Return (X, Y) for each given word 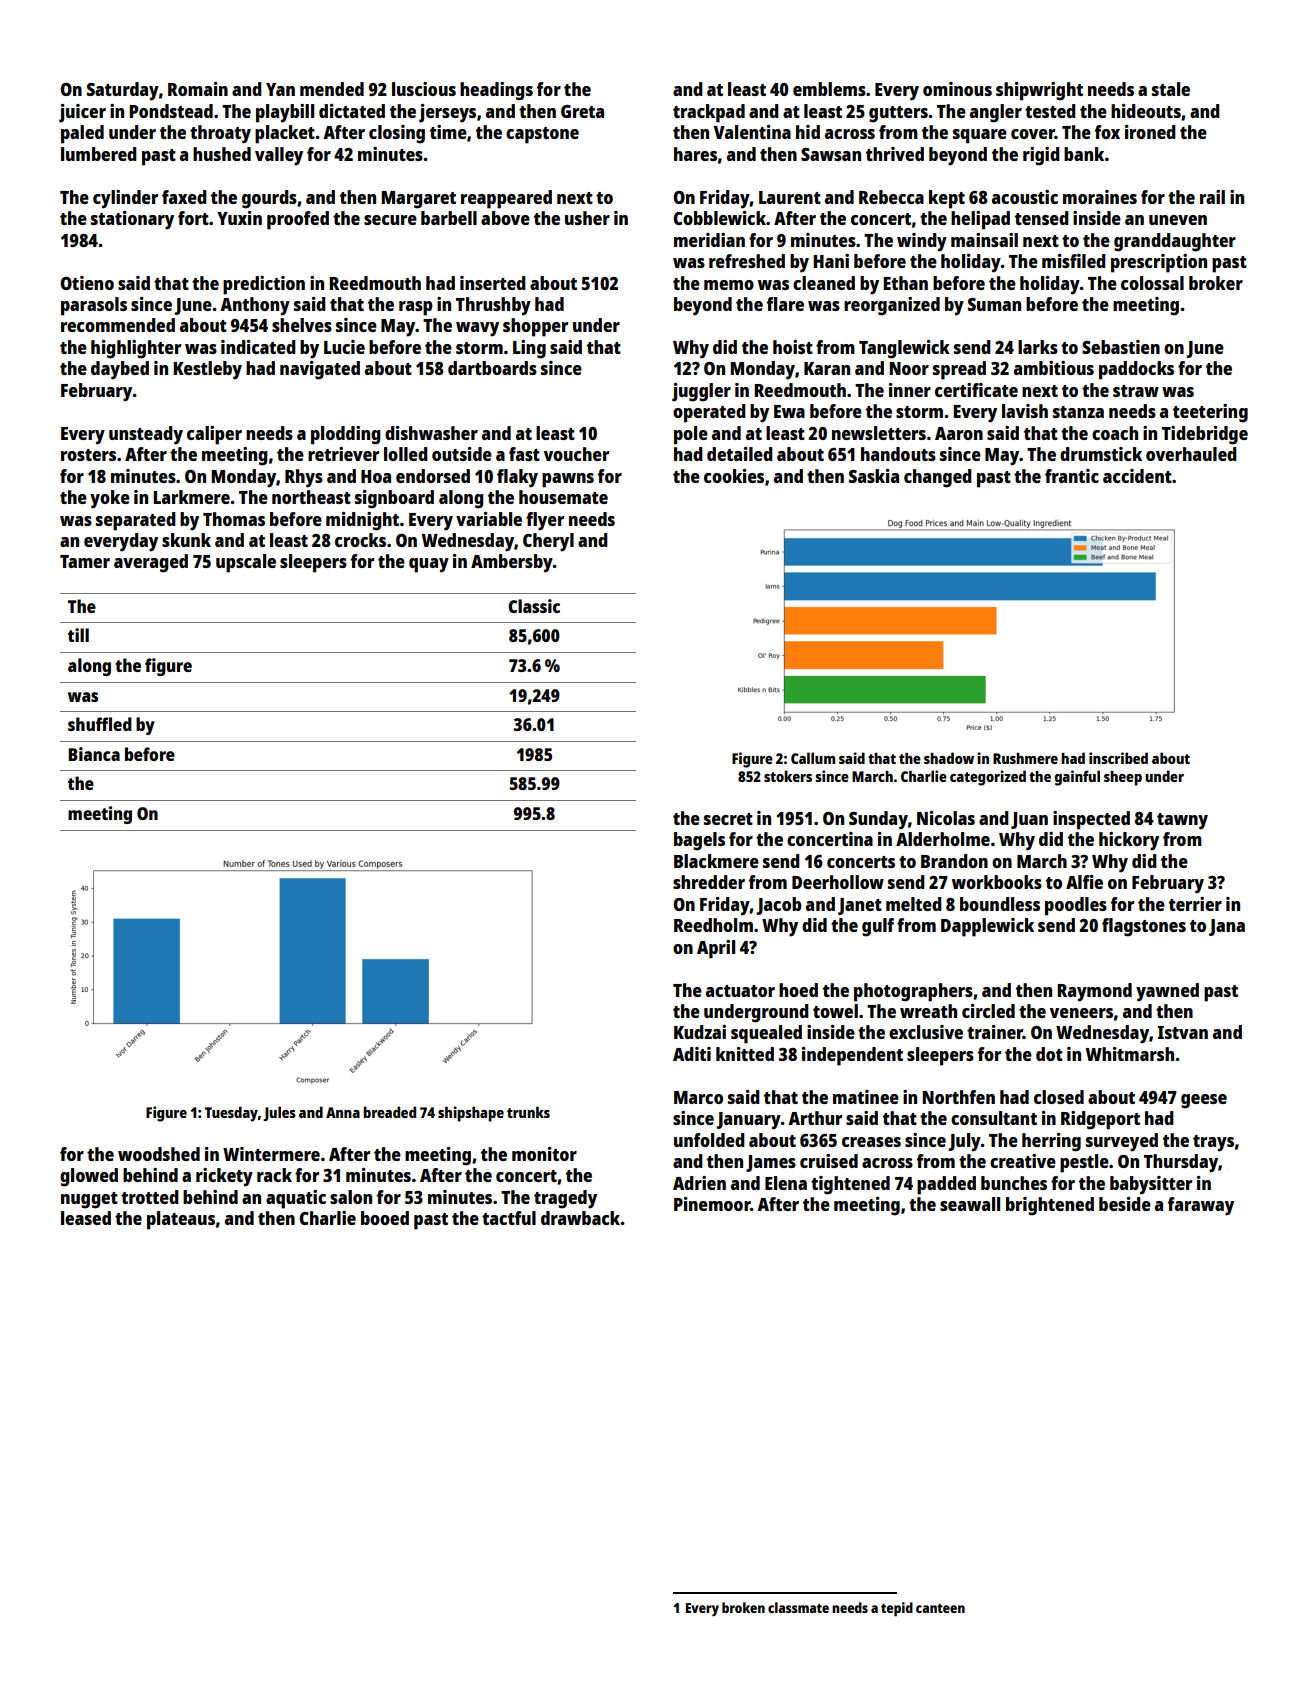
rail (1212, 197)
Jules (279, 1113)
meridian (709, 240)
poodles (1076, 906)
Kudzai (700, 1032)
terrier (1195, 904)
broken (743, 1607)
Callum (813, 758)
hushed (222, 154)
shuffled (100, 724)
